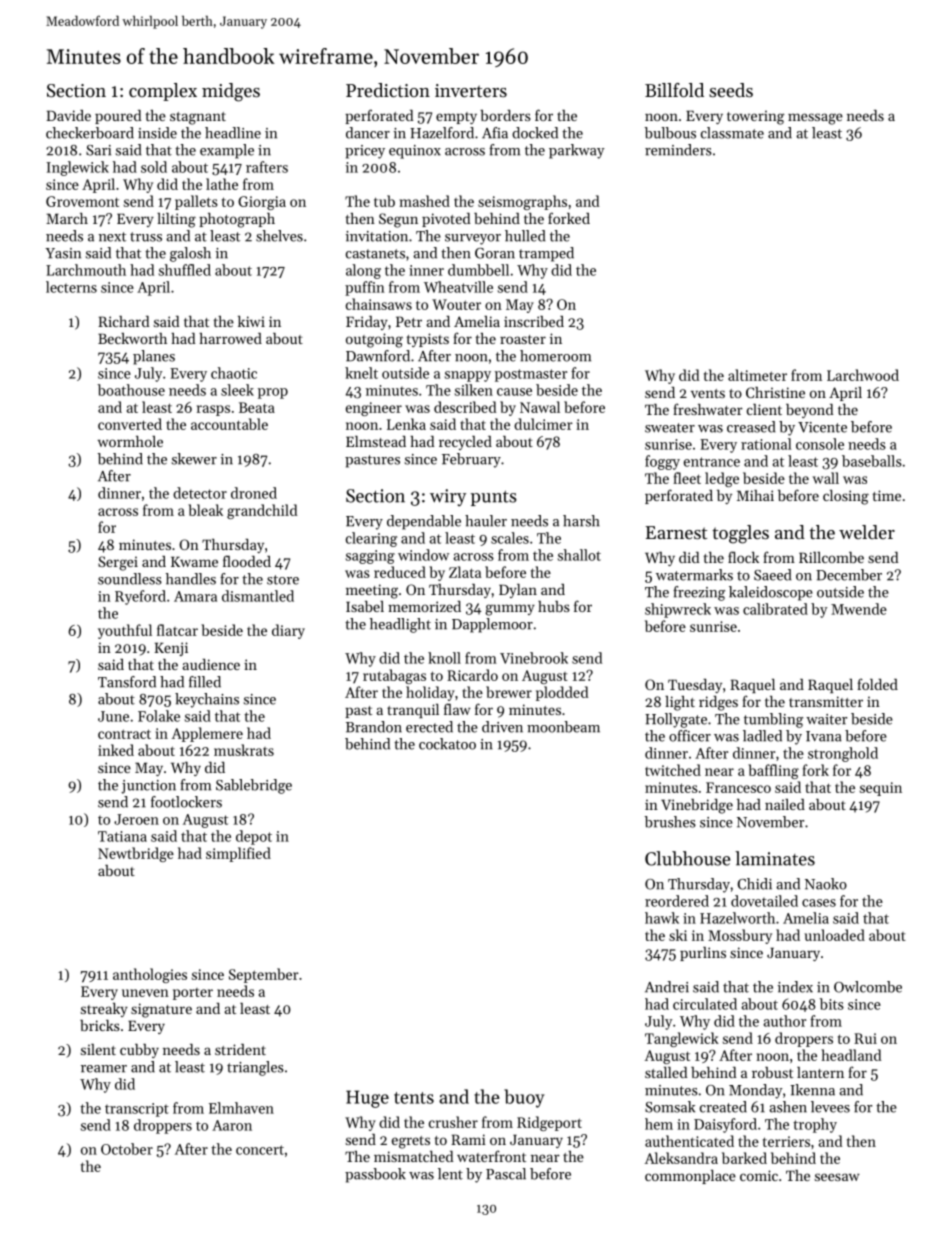 This screenshot has height=1233, width=952. What do you see at coordinates (394, 676) in the screenshot?
I see `rutabagas` at bounding box center [394, 676].
